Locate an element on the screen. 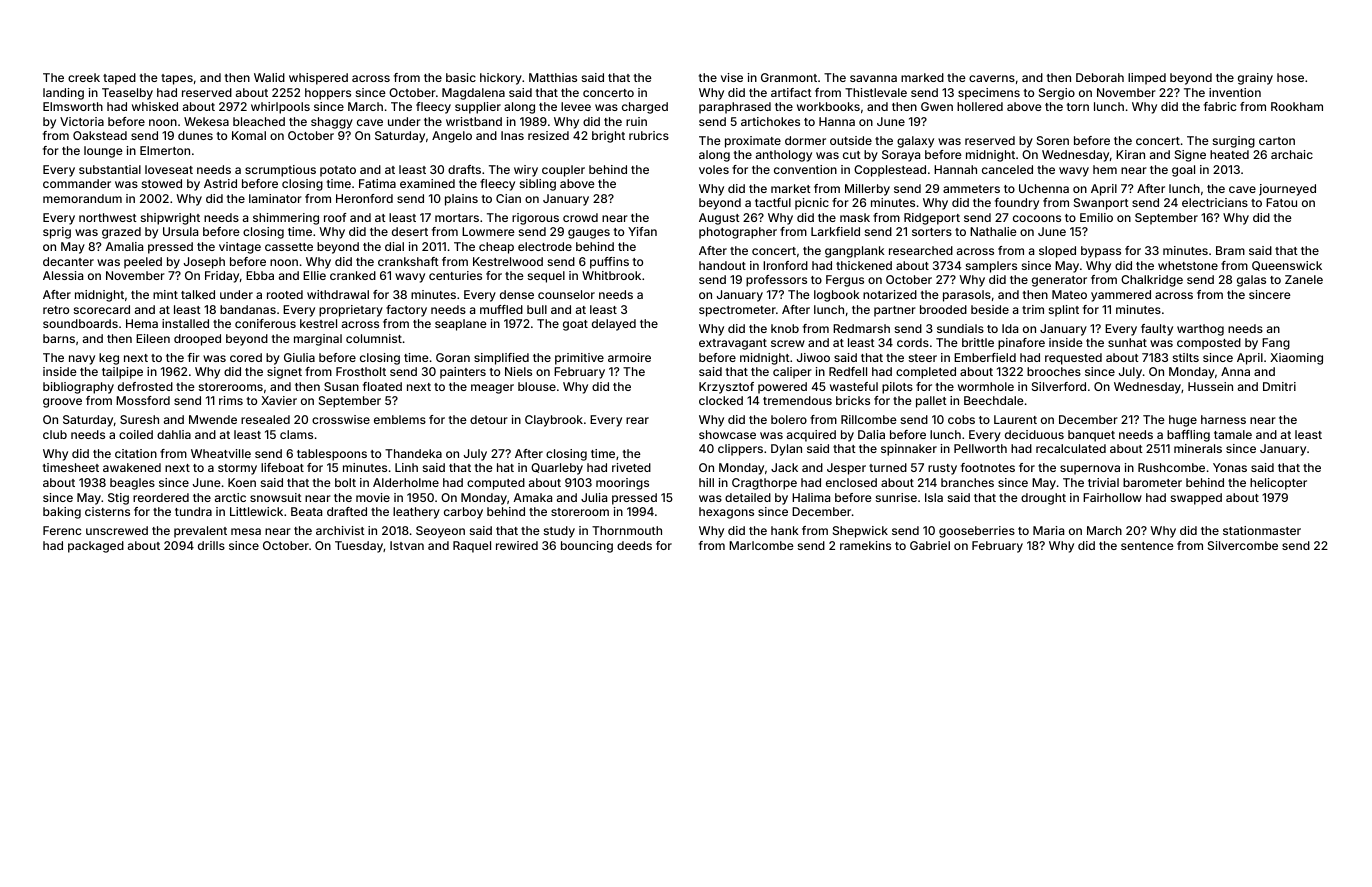  Dylan is located at coordinates (786, 450).
